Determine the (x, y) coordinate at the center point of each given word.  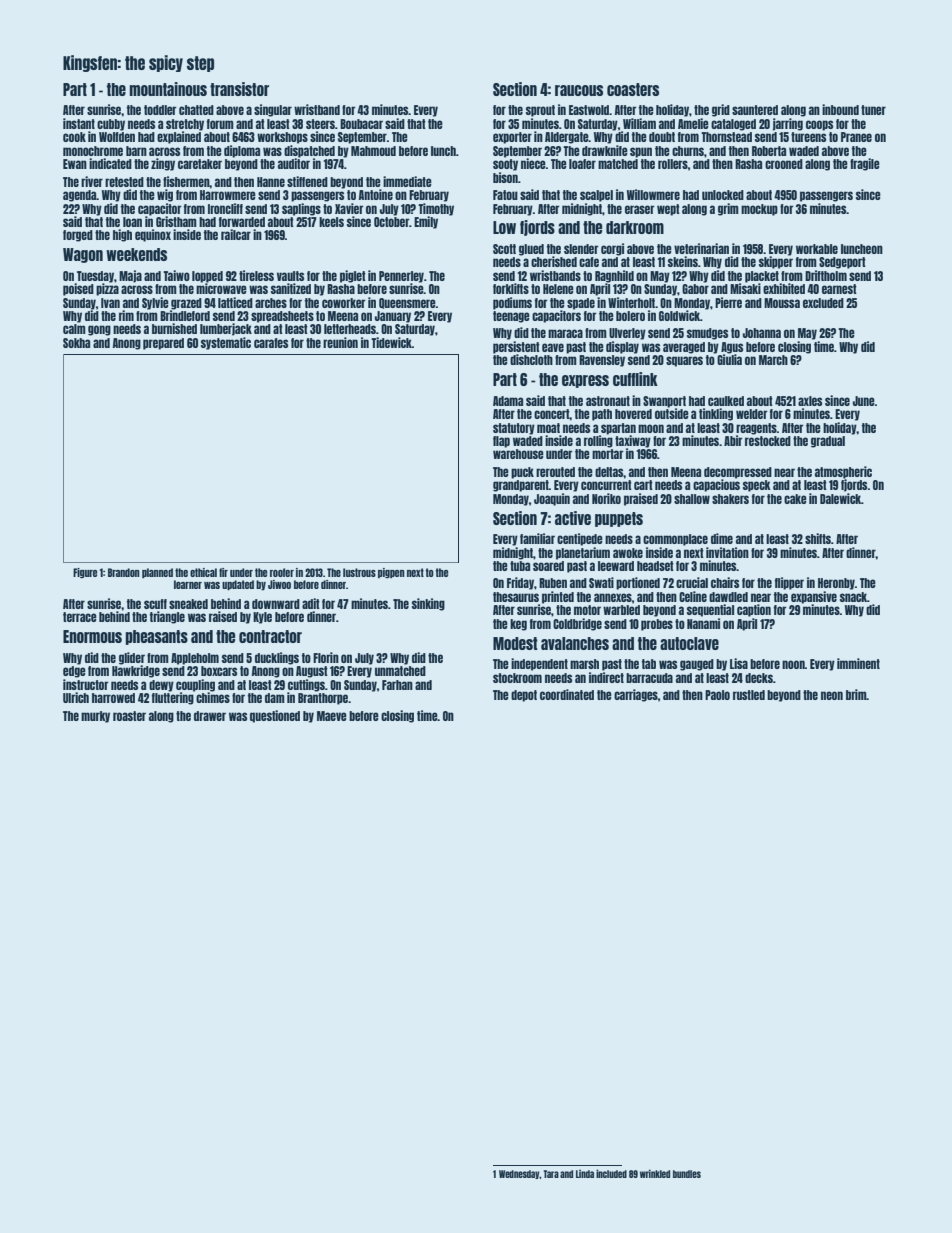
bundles (687, 1174)
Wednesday (519, 1174)
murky (95, 717)
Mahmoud (373, 151)
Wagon (83, 255)
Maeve (332, 716)
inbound (840, 109)
